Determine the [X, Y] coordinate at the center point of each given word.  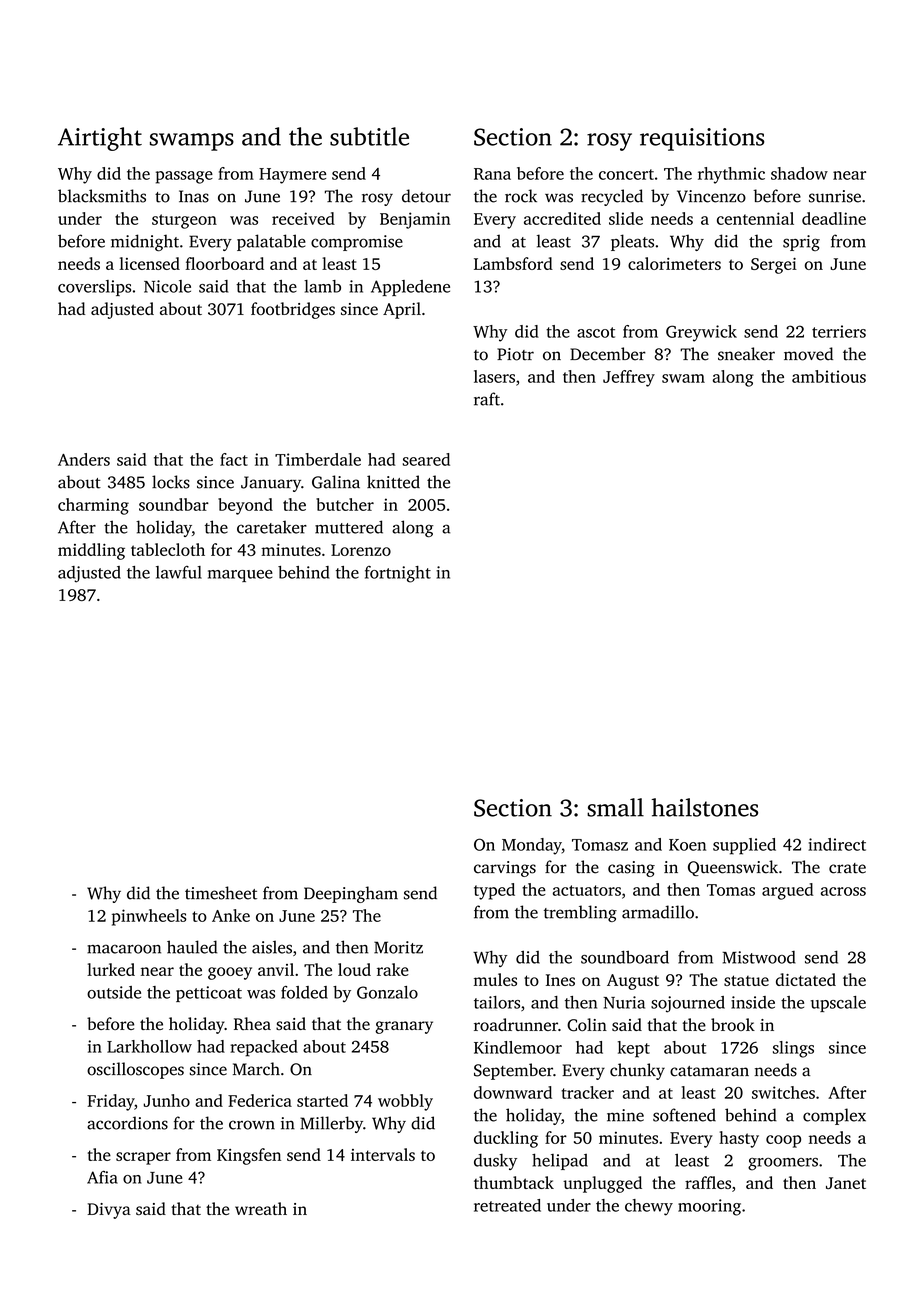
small [615, 807]
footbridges [293, 310]
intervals [383, 1154]
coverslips [94, 288]
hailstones [705, 807]
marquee [240, 576]
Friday [111, 1102]
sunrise [835, 196]
